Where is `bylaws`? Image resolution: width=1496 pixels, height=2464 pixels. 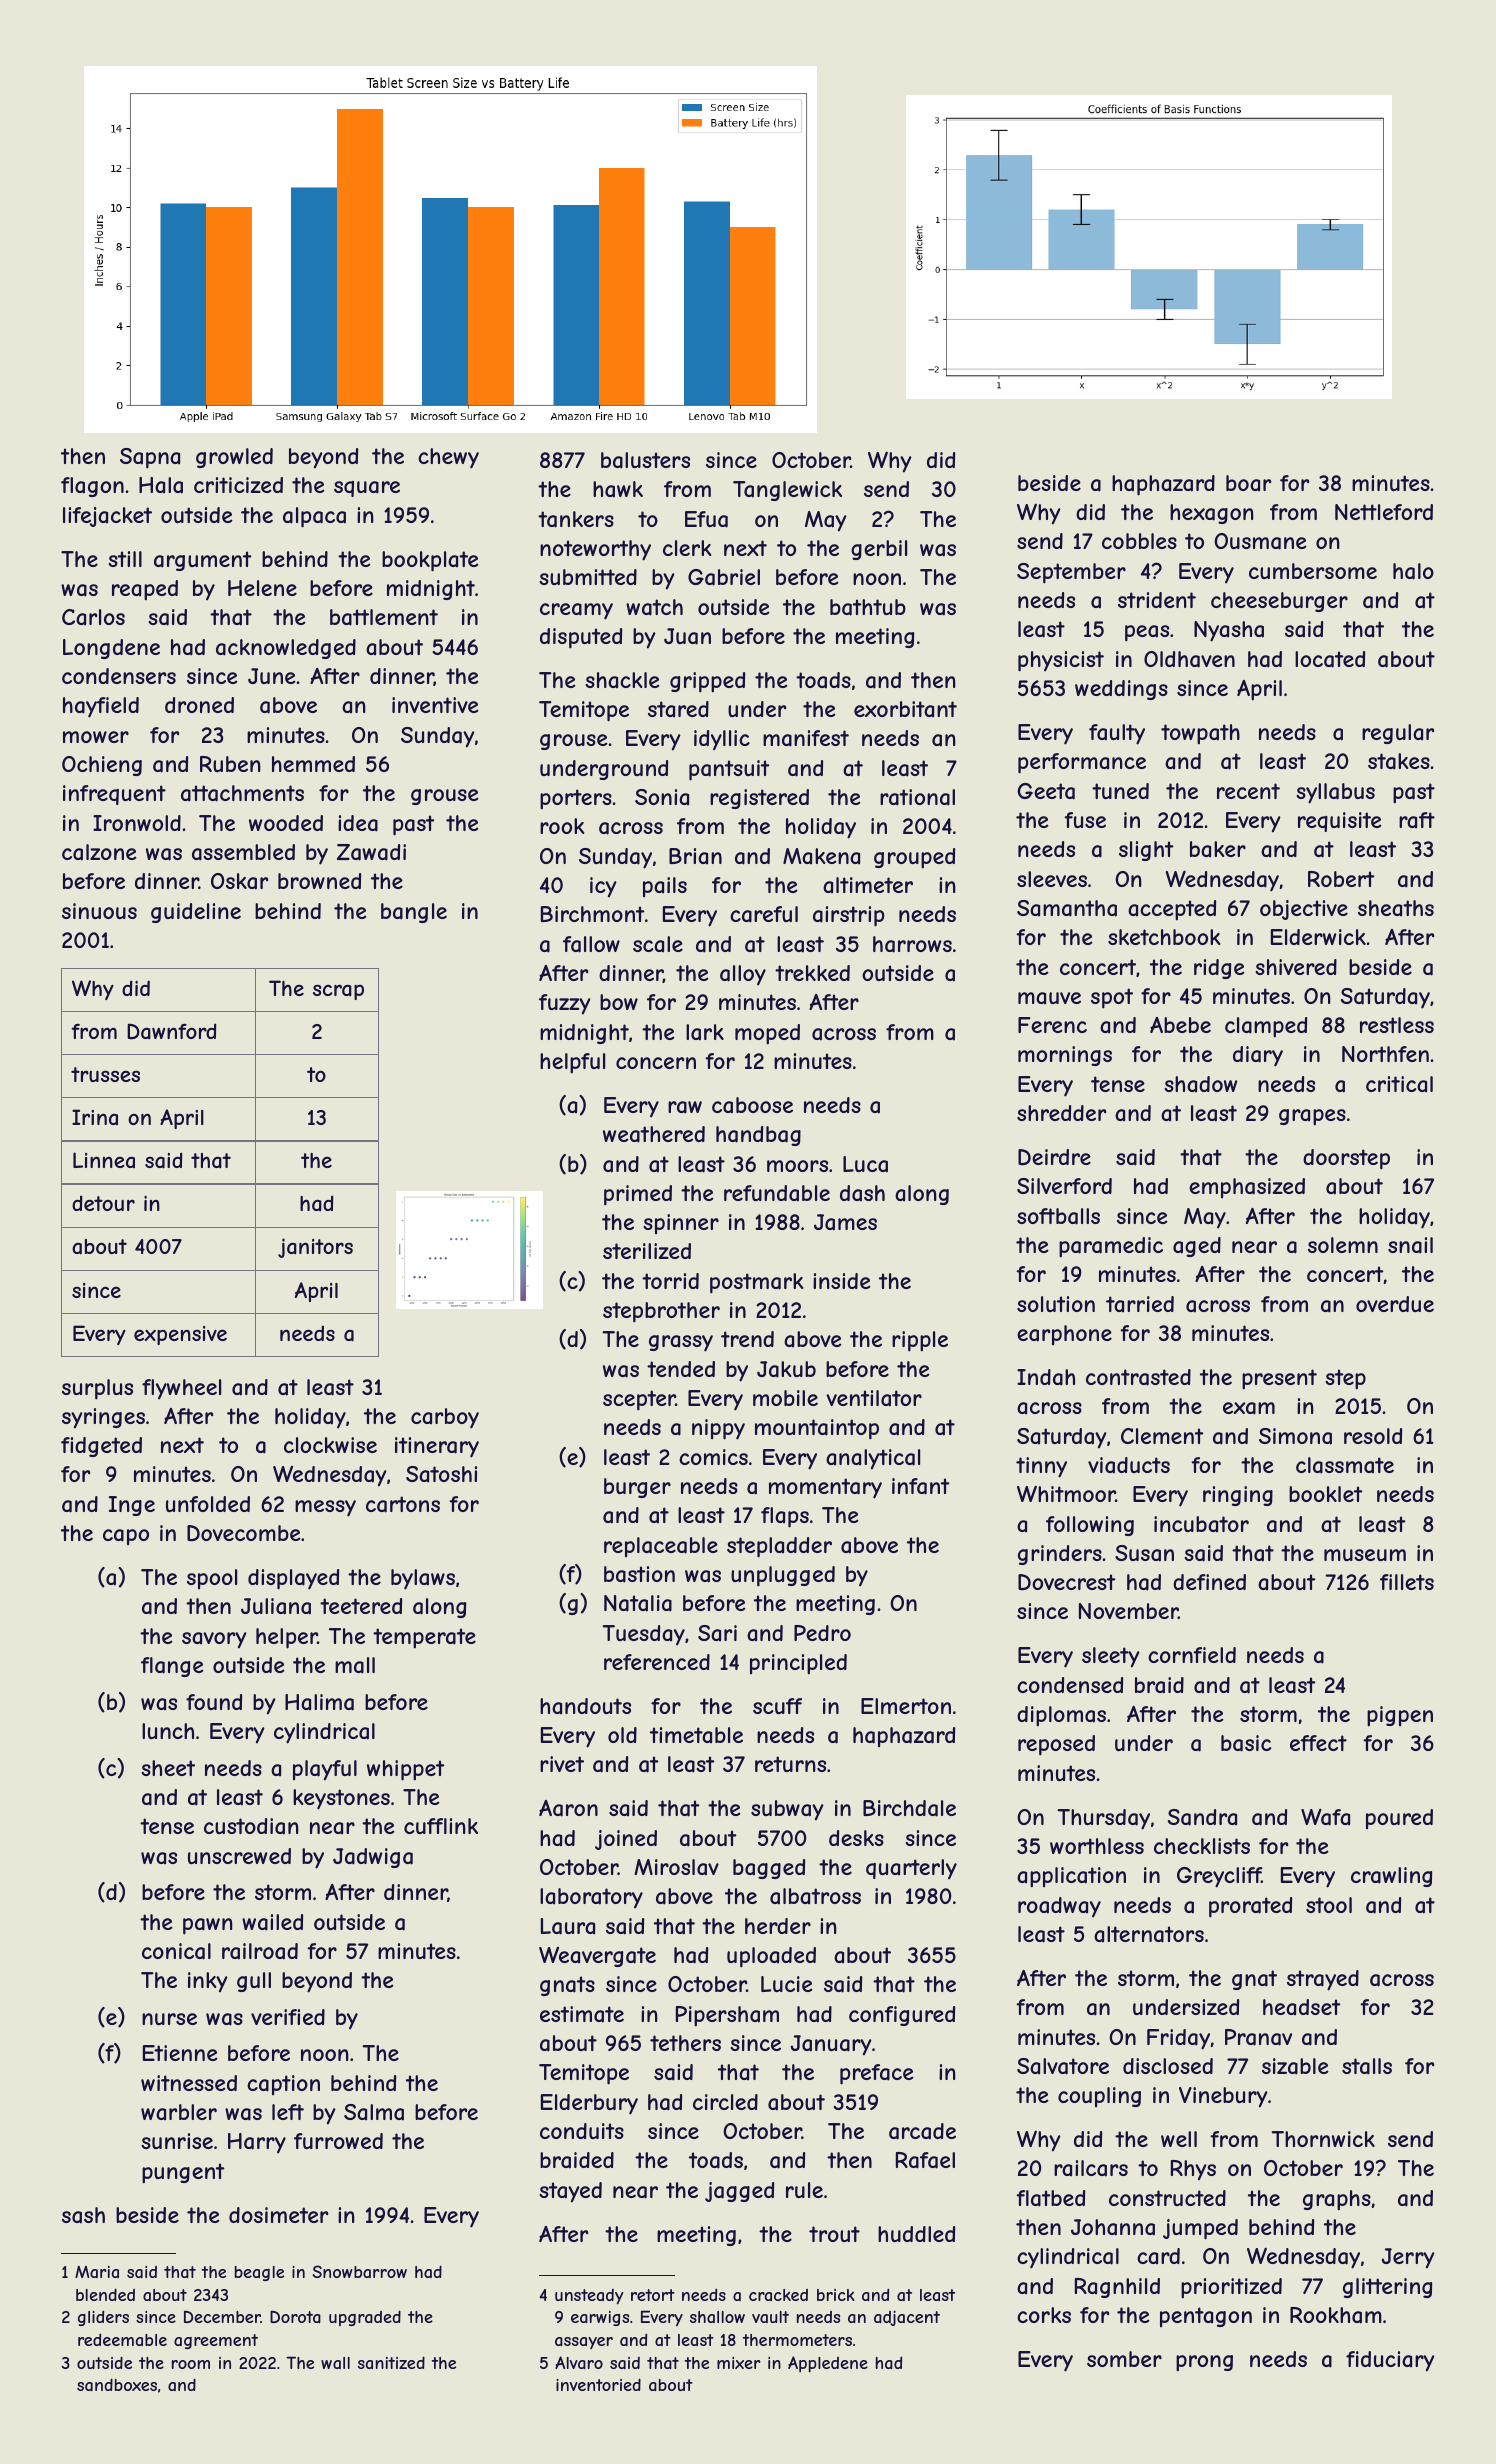
bylaws is located at coordinates (423, 1579).
